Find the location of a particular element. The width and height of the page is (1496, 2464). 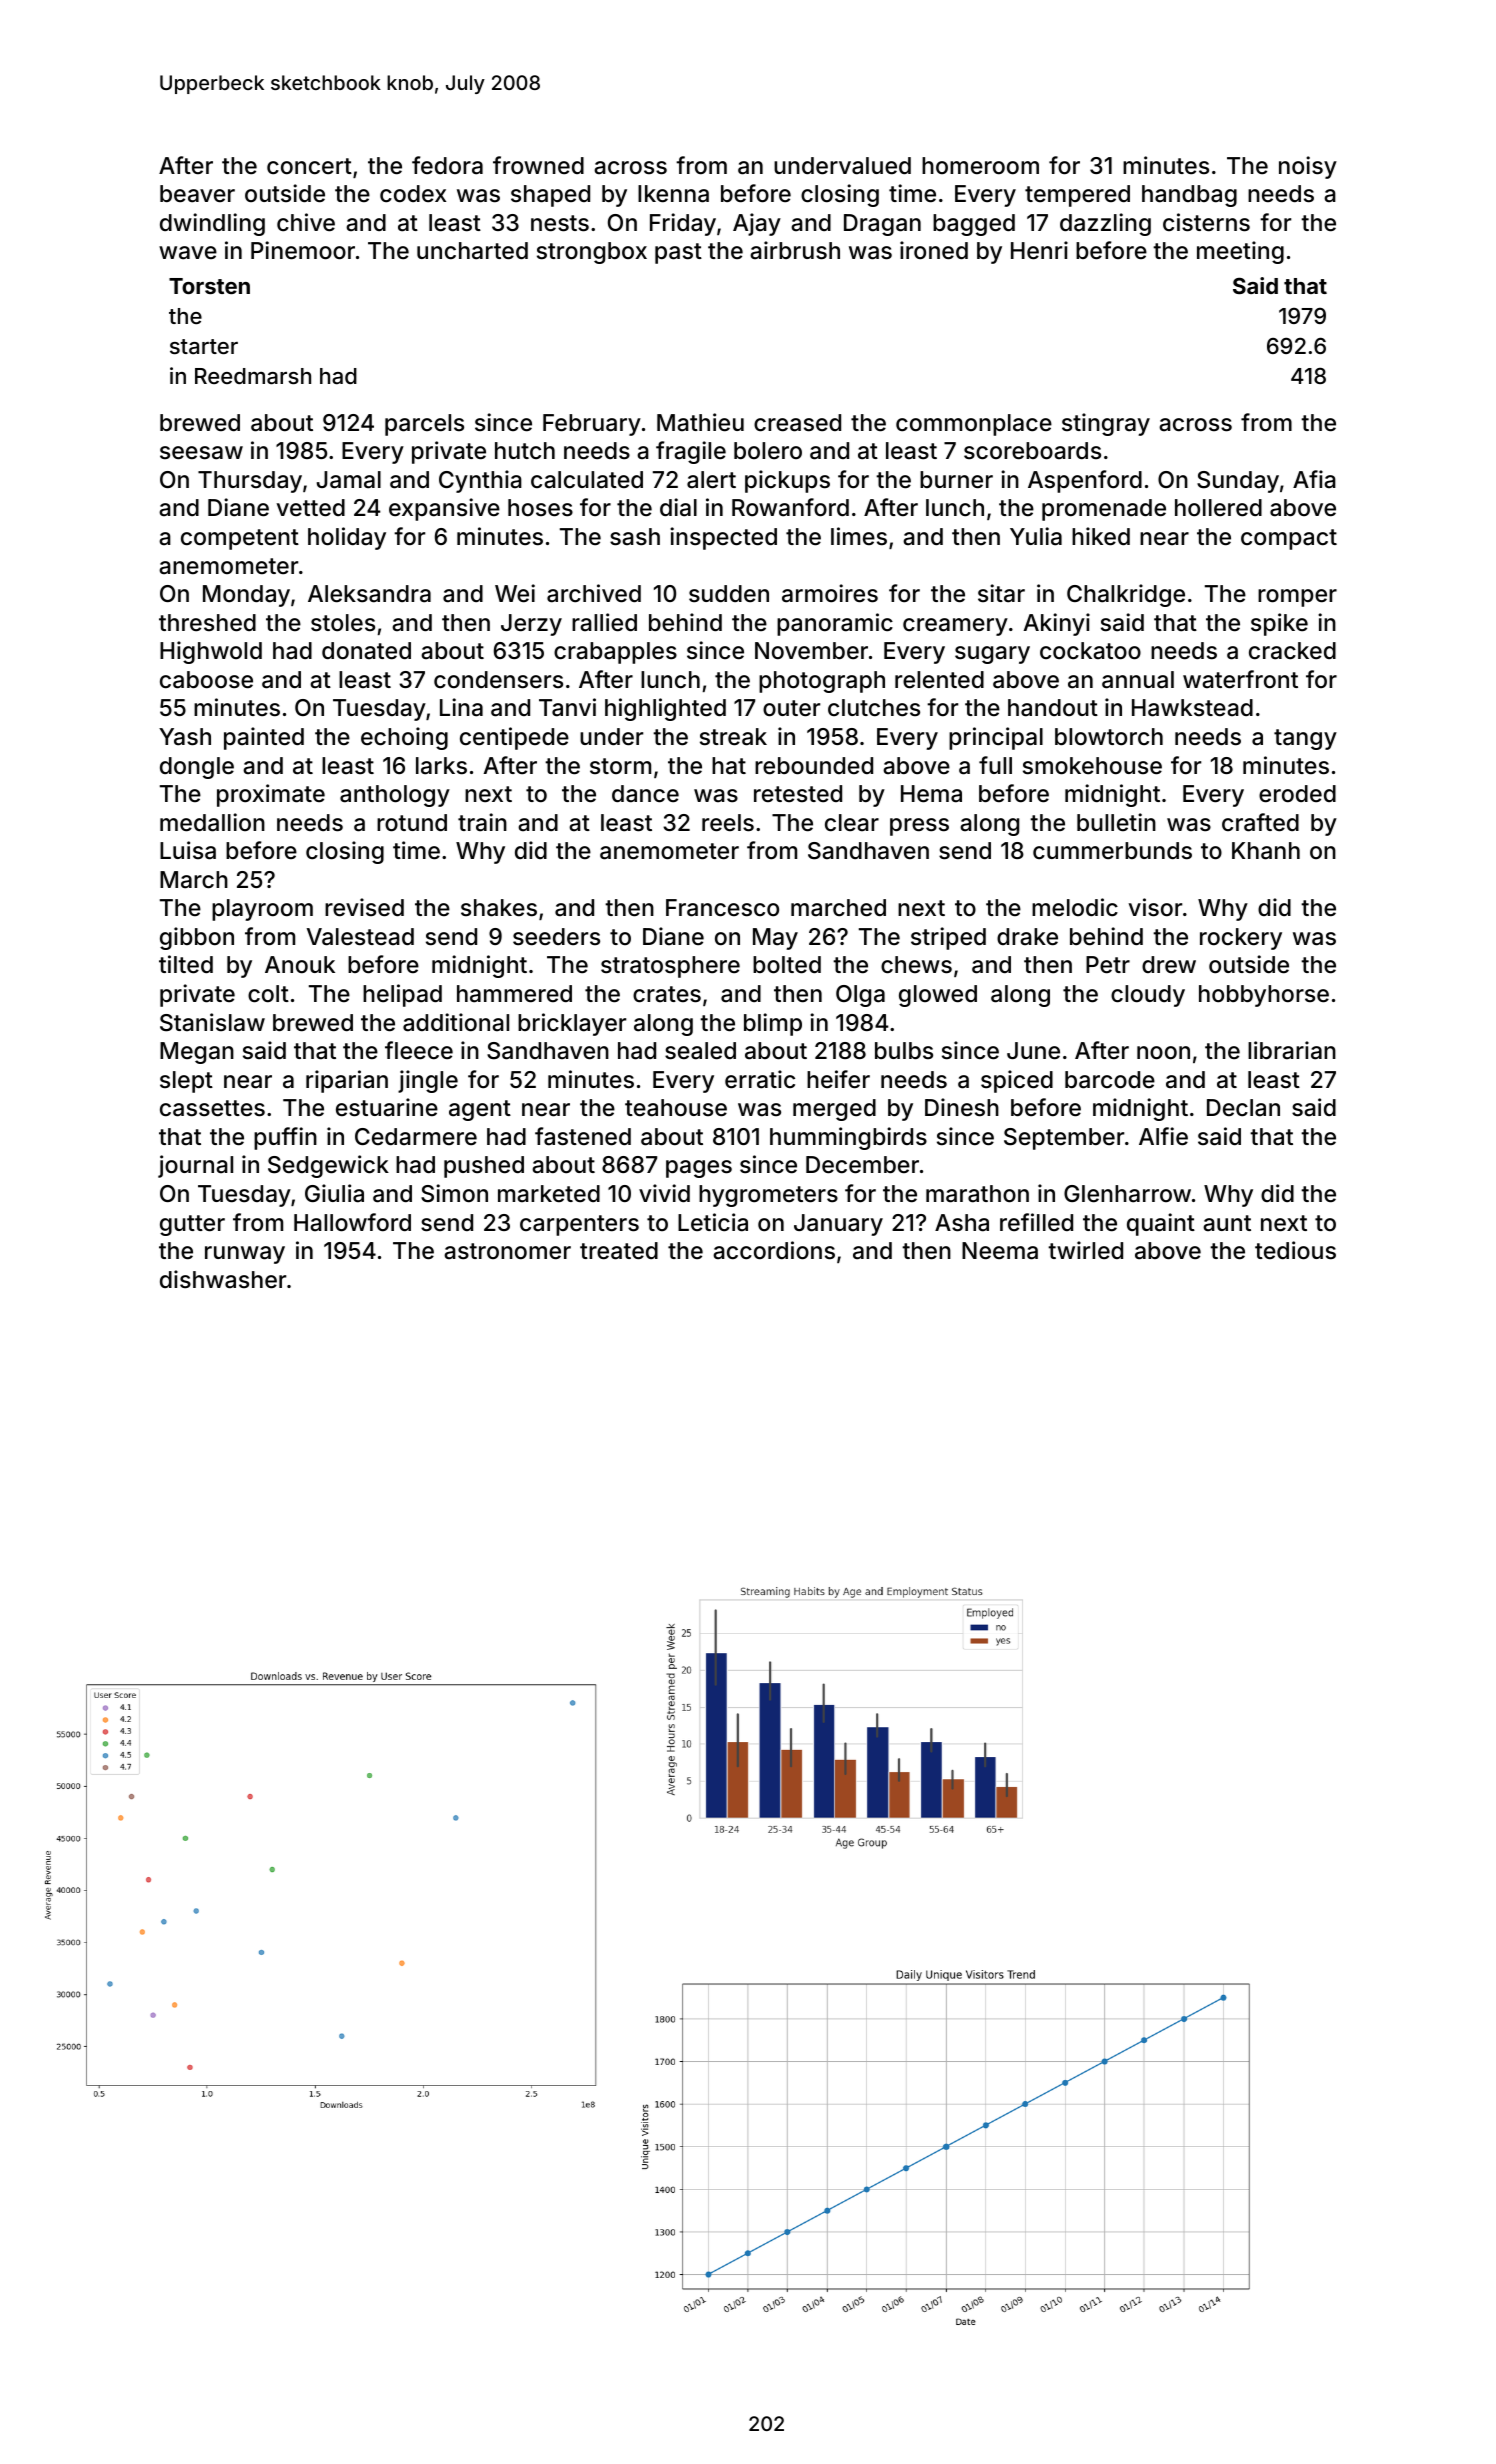

Chalkridge is located at coordinates (1126, 595).
